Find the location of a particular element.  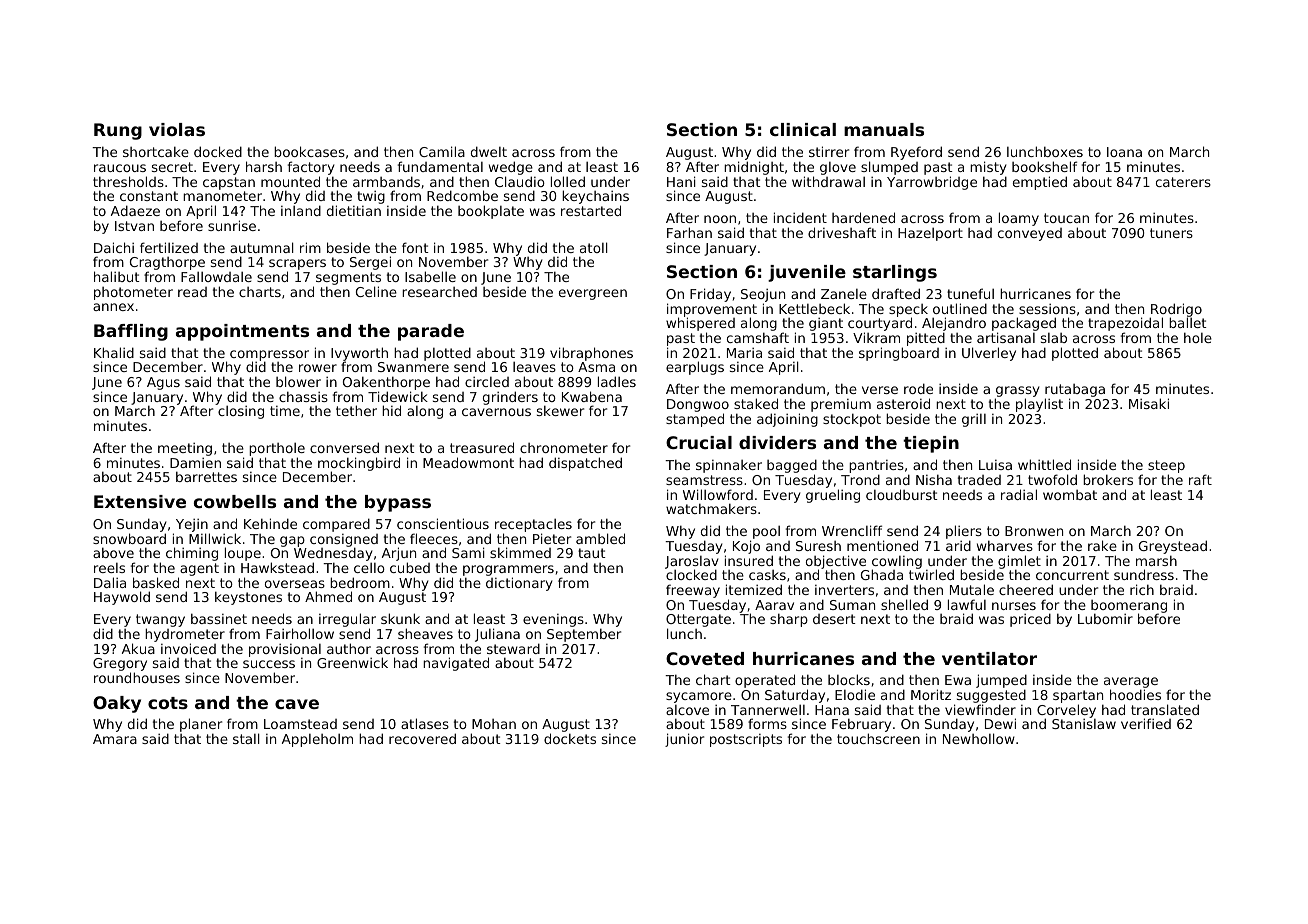

steep is located at coordinates (1166, 466).
